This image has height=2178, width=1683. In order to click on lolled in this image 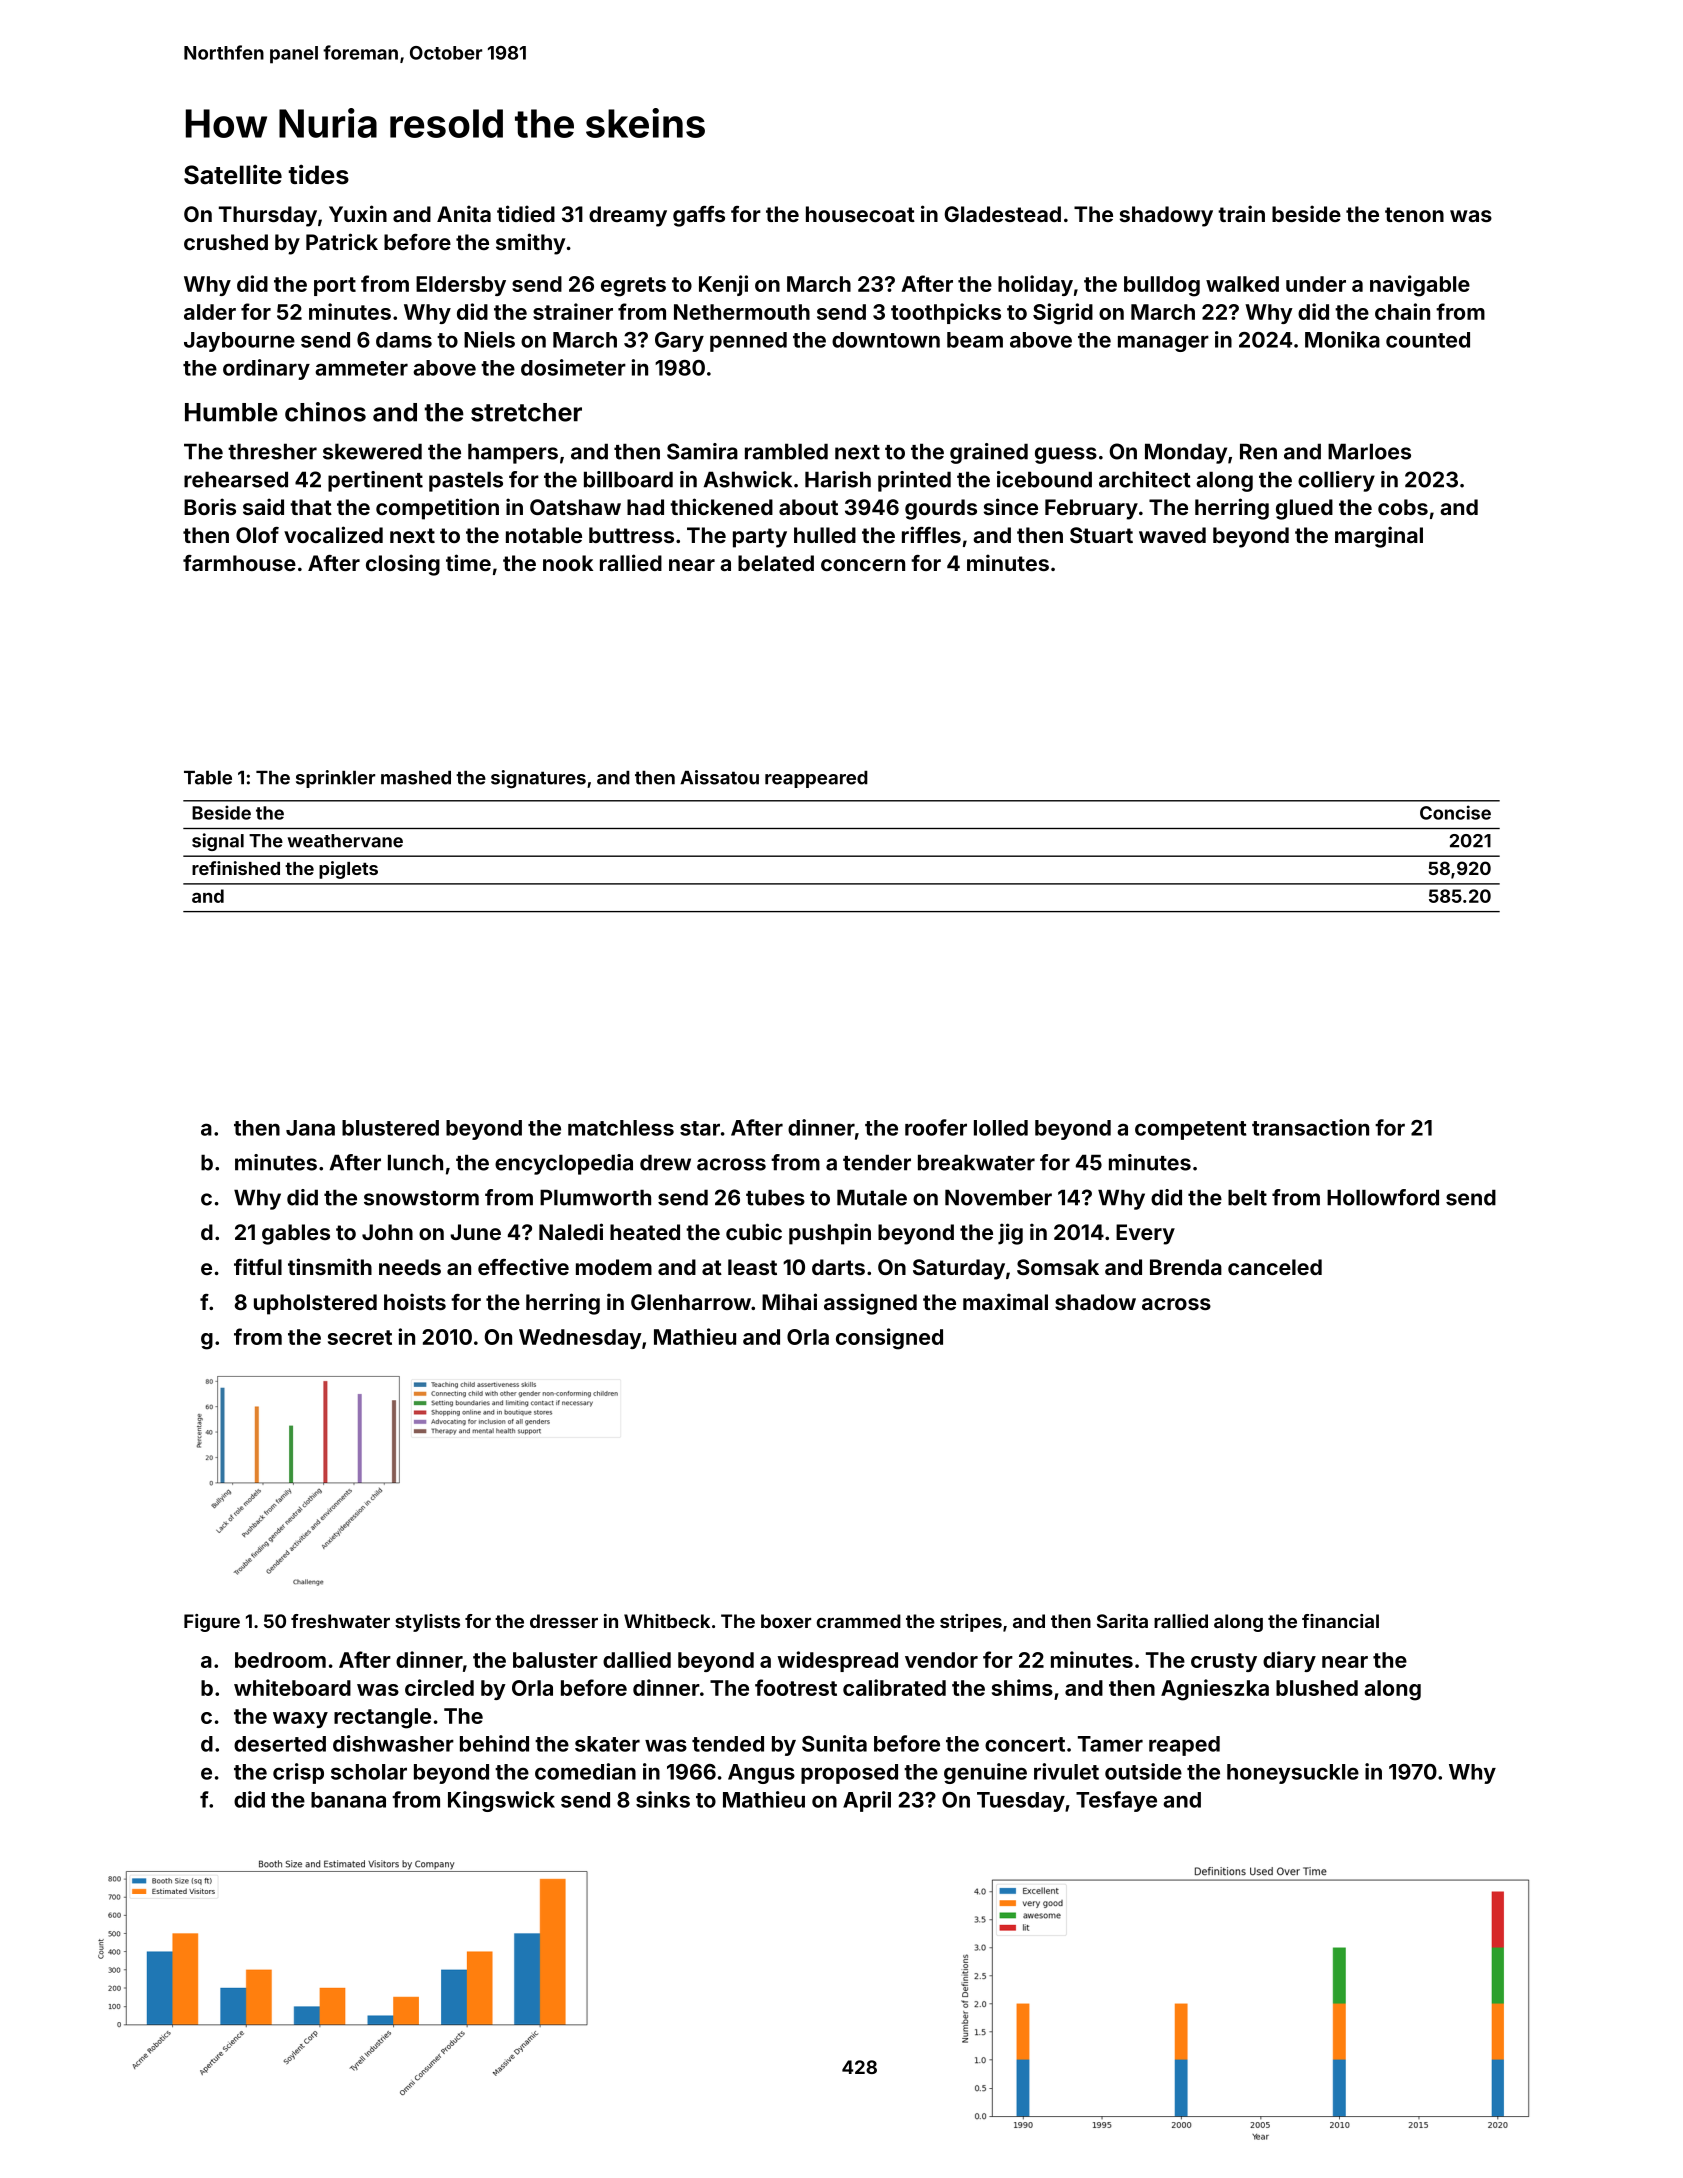, I will do `click(1001, 1128)`.
